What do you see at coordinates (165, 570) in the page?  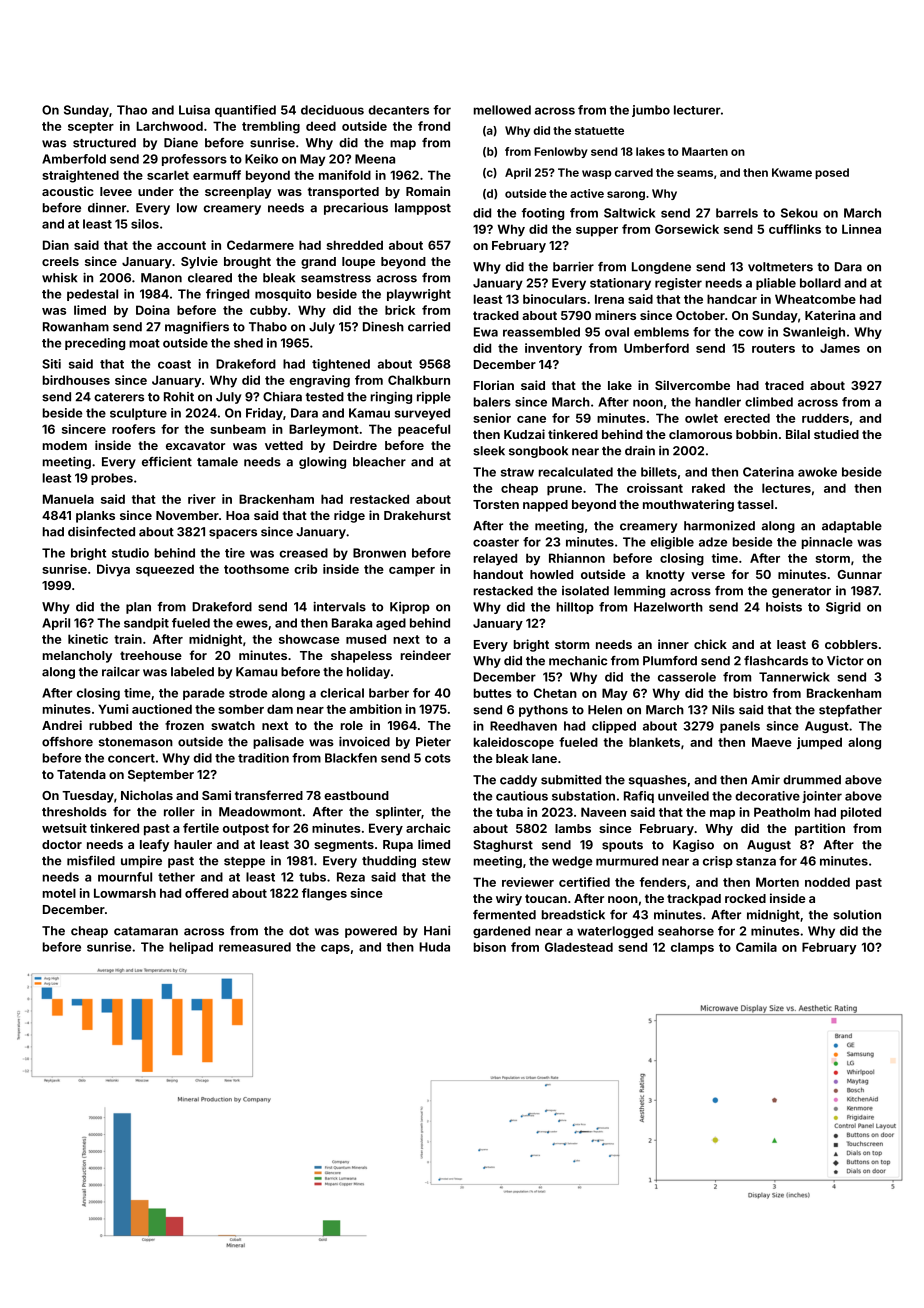 I see `squeezed` at bounding box center [165, 570].
